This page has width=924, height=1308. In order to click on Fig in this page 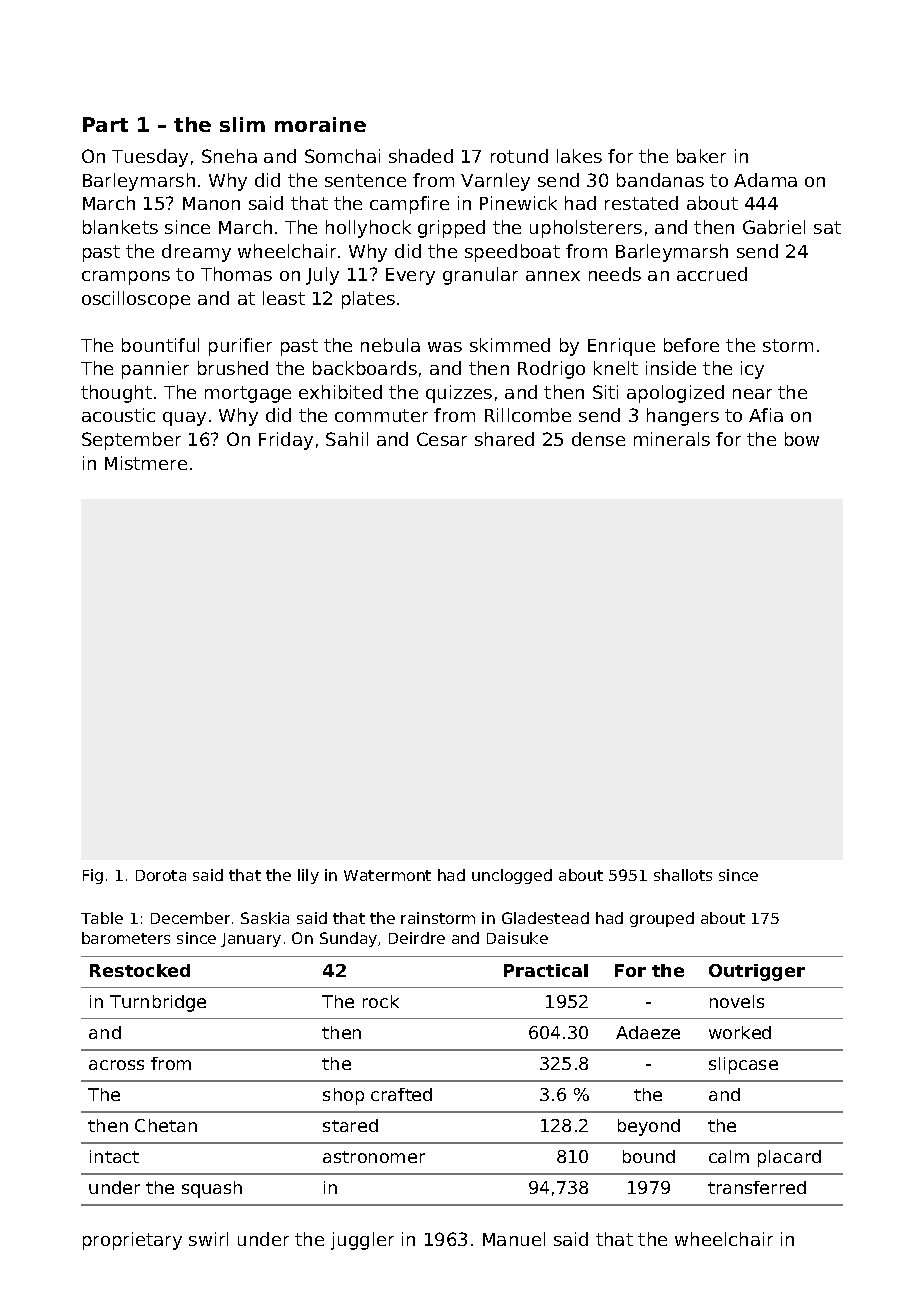, I will do `click(93, 876)`.
